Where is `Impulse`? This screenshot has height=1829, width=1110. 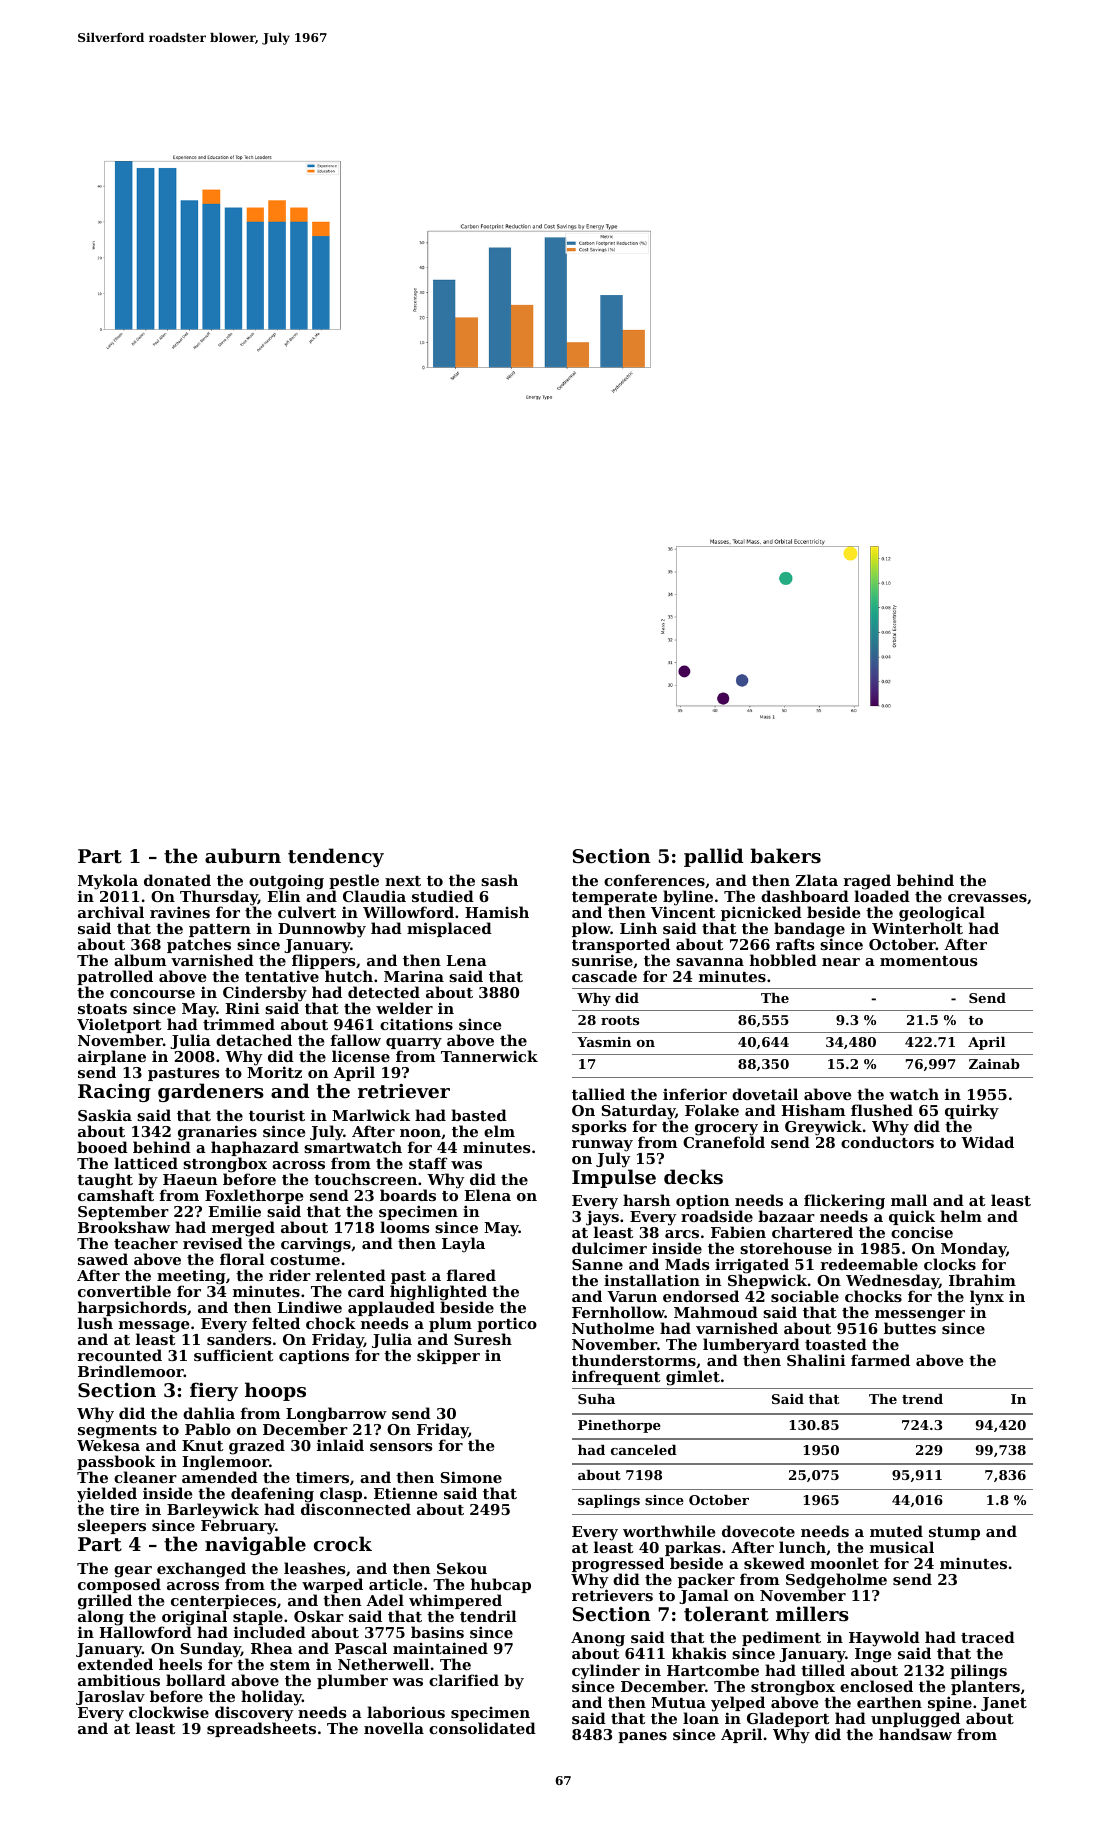
Impulse is located at coordinates (614, 1178).
